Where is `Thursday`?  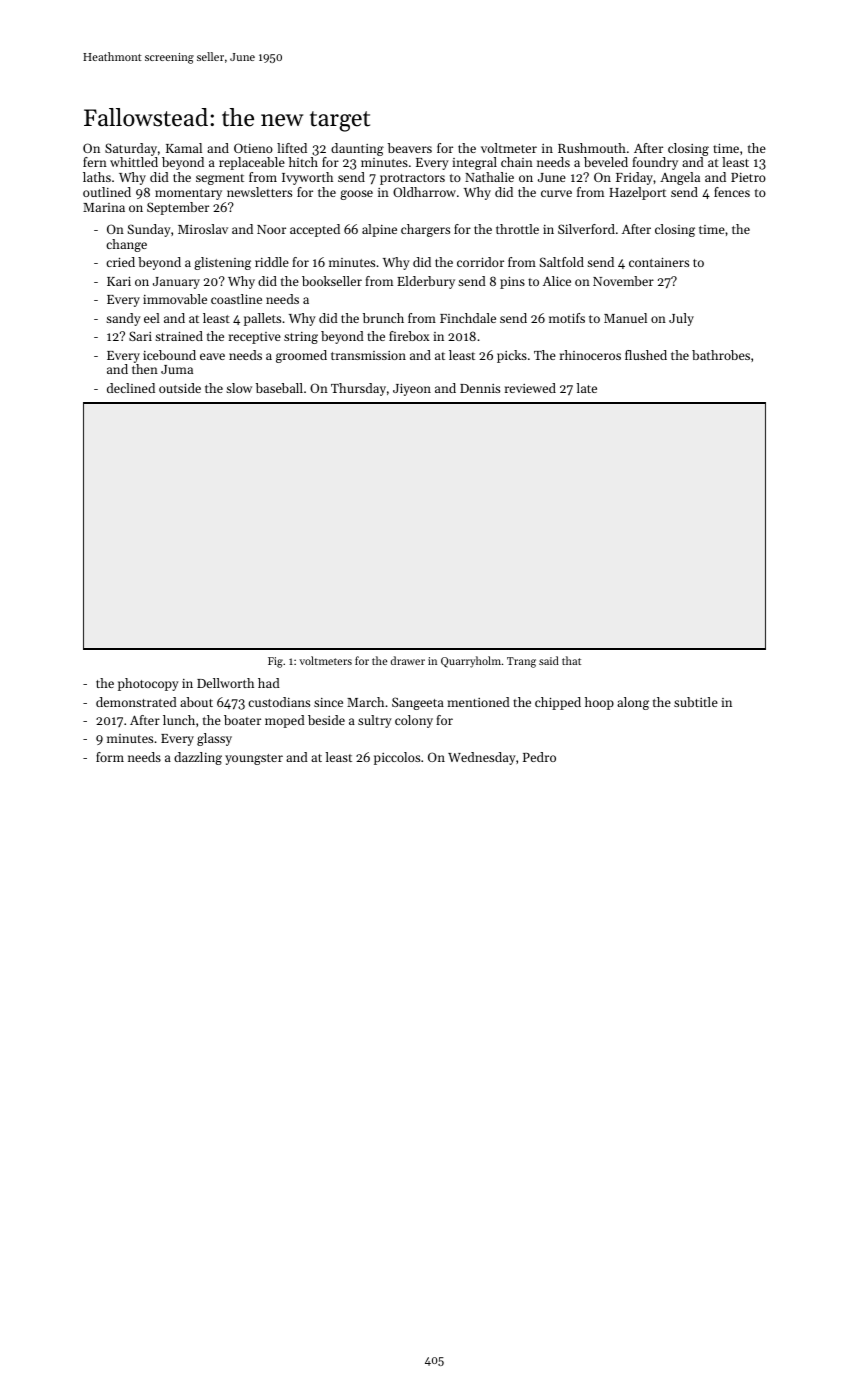
Thursday is located at coordinates (358, 389).
